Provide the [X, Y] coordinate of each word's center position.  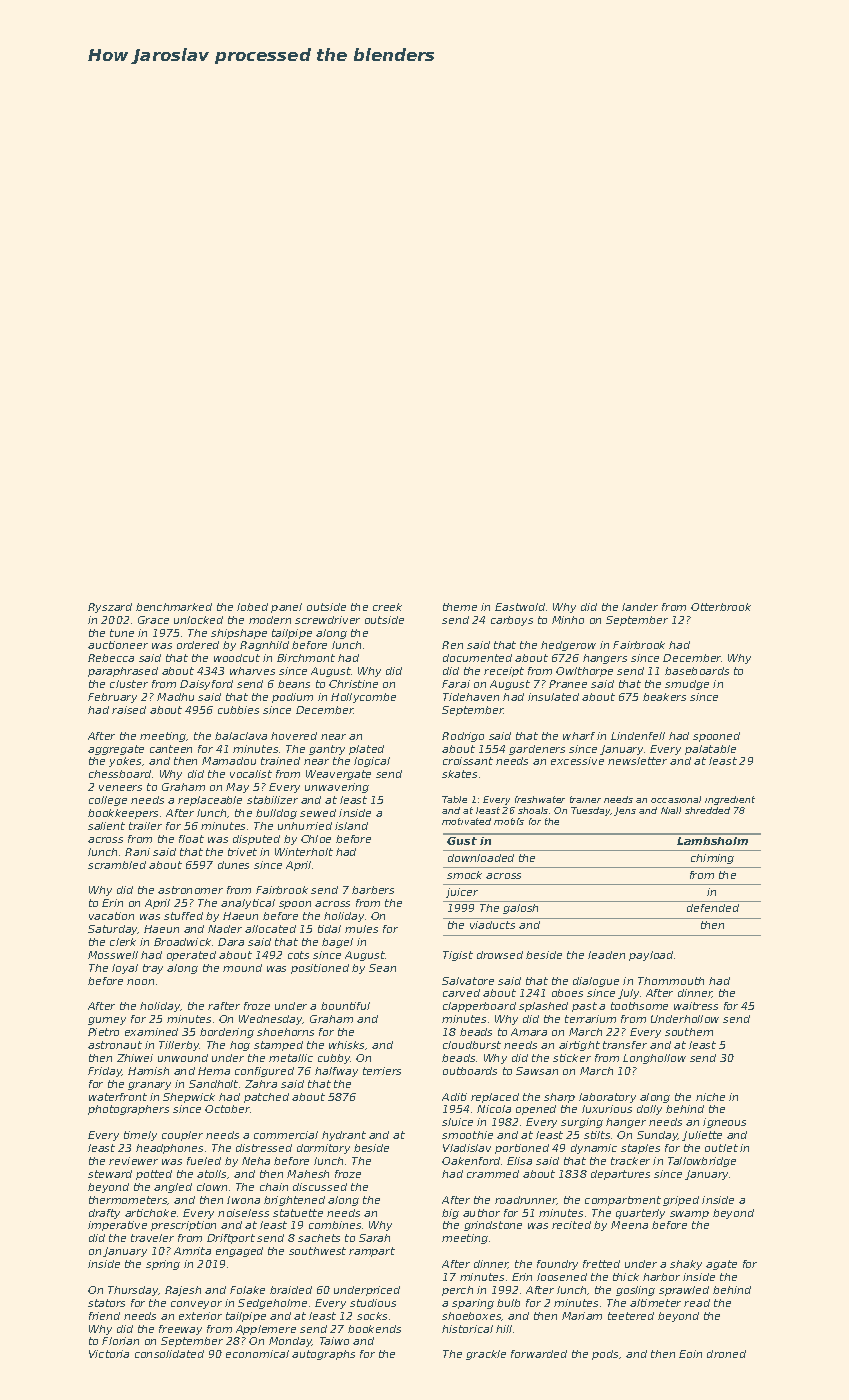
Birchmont [306, 658]
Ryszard [110, 608]
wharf [579, 736]
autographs [323, 1355]
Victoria [109, 1354]
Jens [625, 811]
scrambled [117, 865]
